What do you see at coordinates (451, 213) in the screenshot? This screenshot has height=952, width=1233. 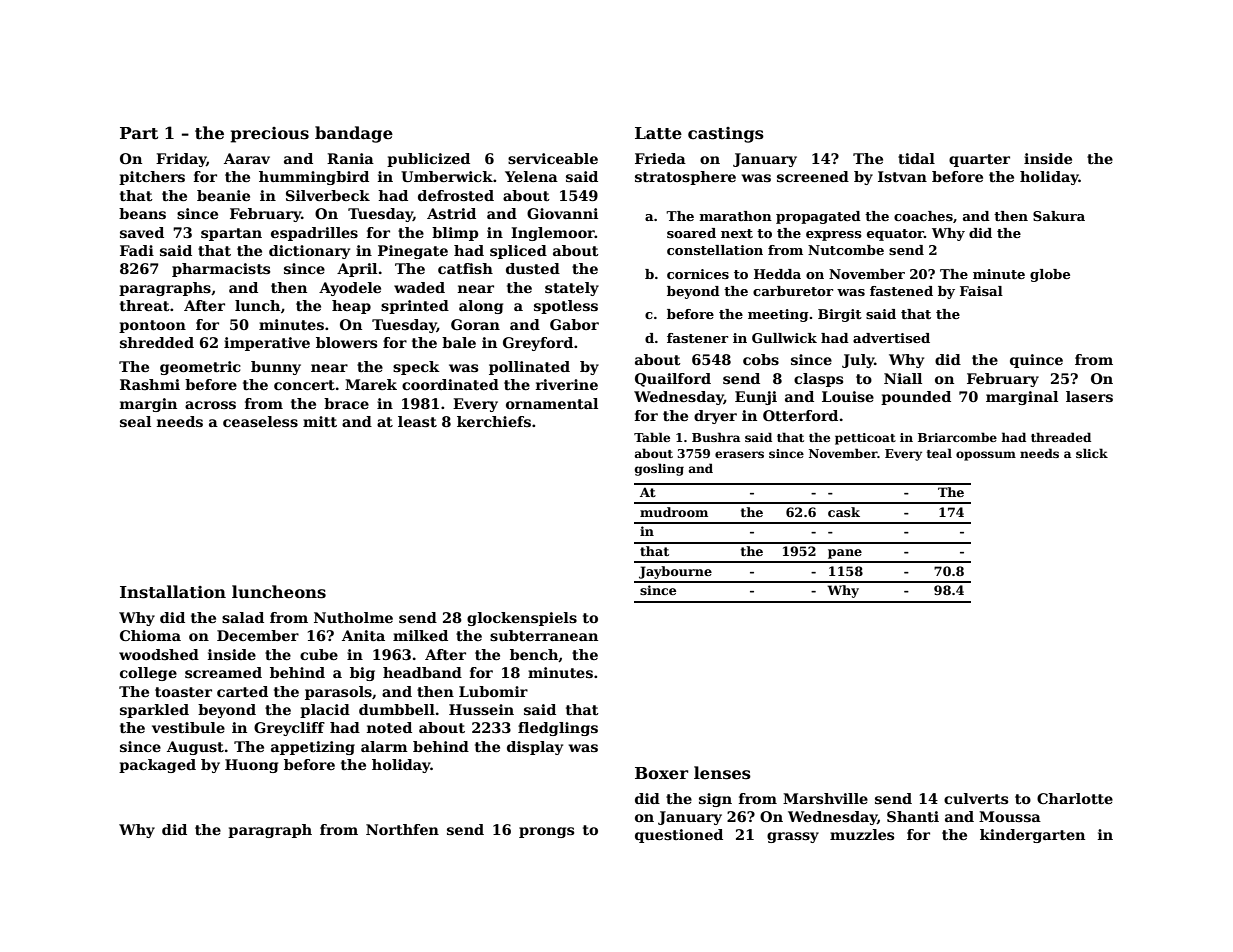 I see `Astrid` at bounding box center [451, 213].
